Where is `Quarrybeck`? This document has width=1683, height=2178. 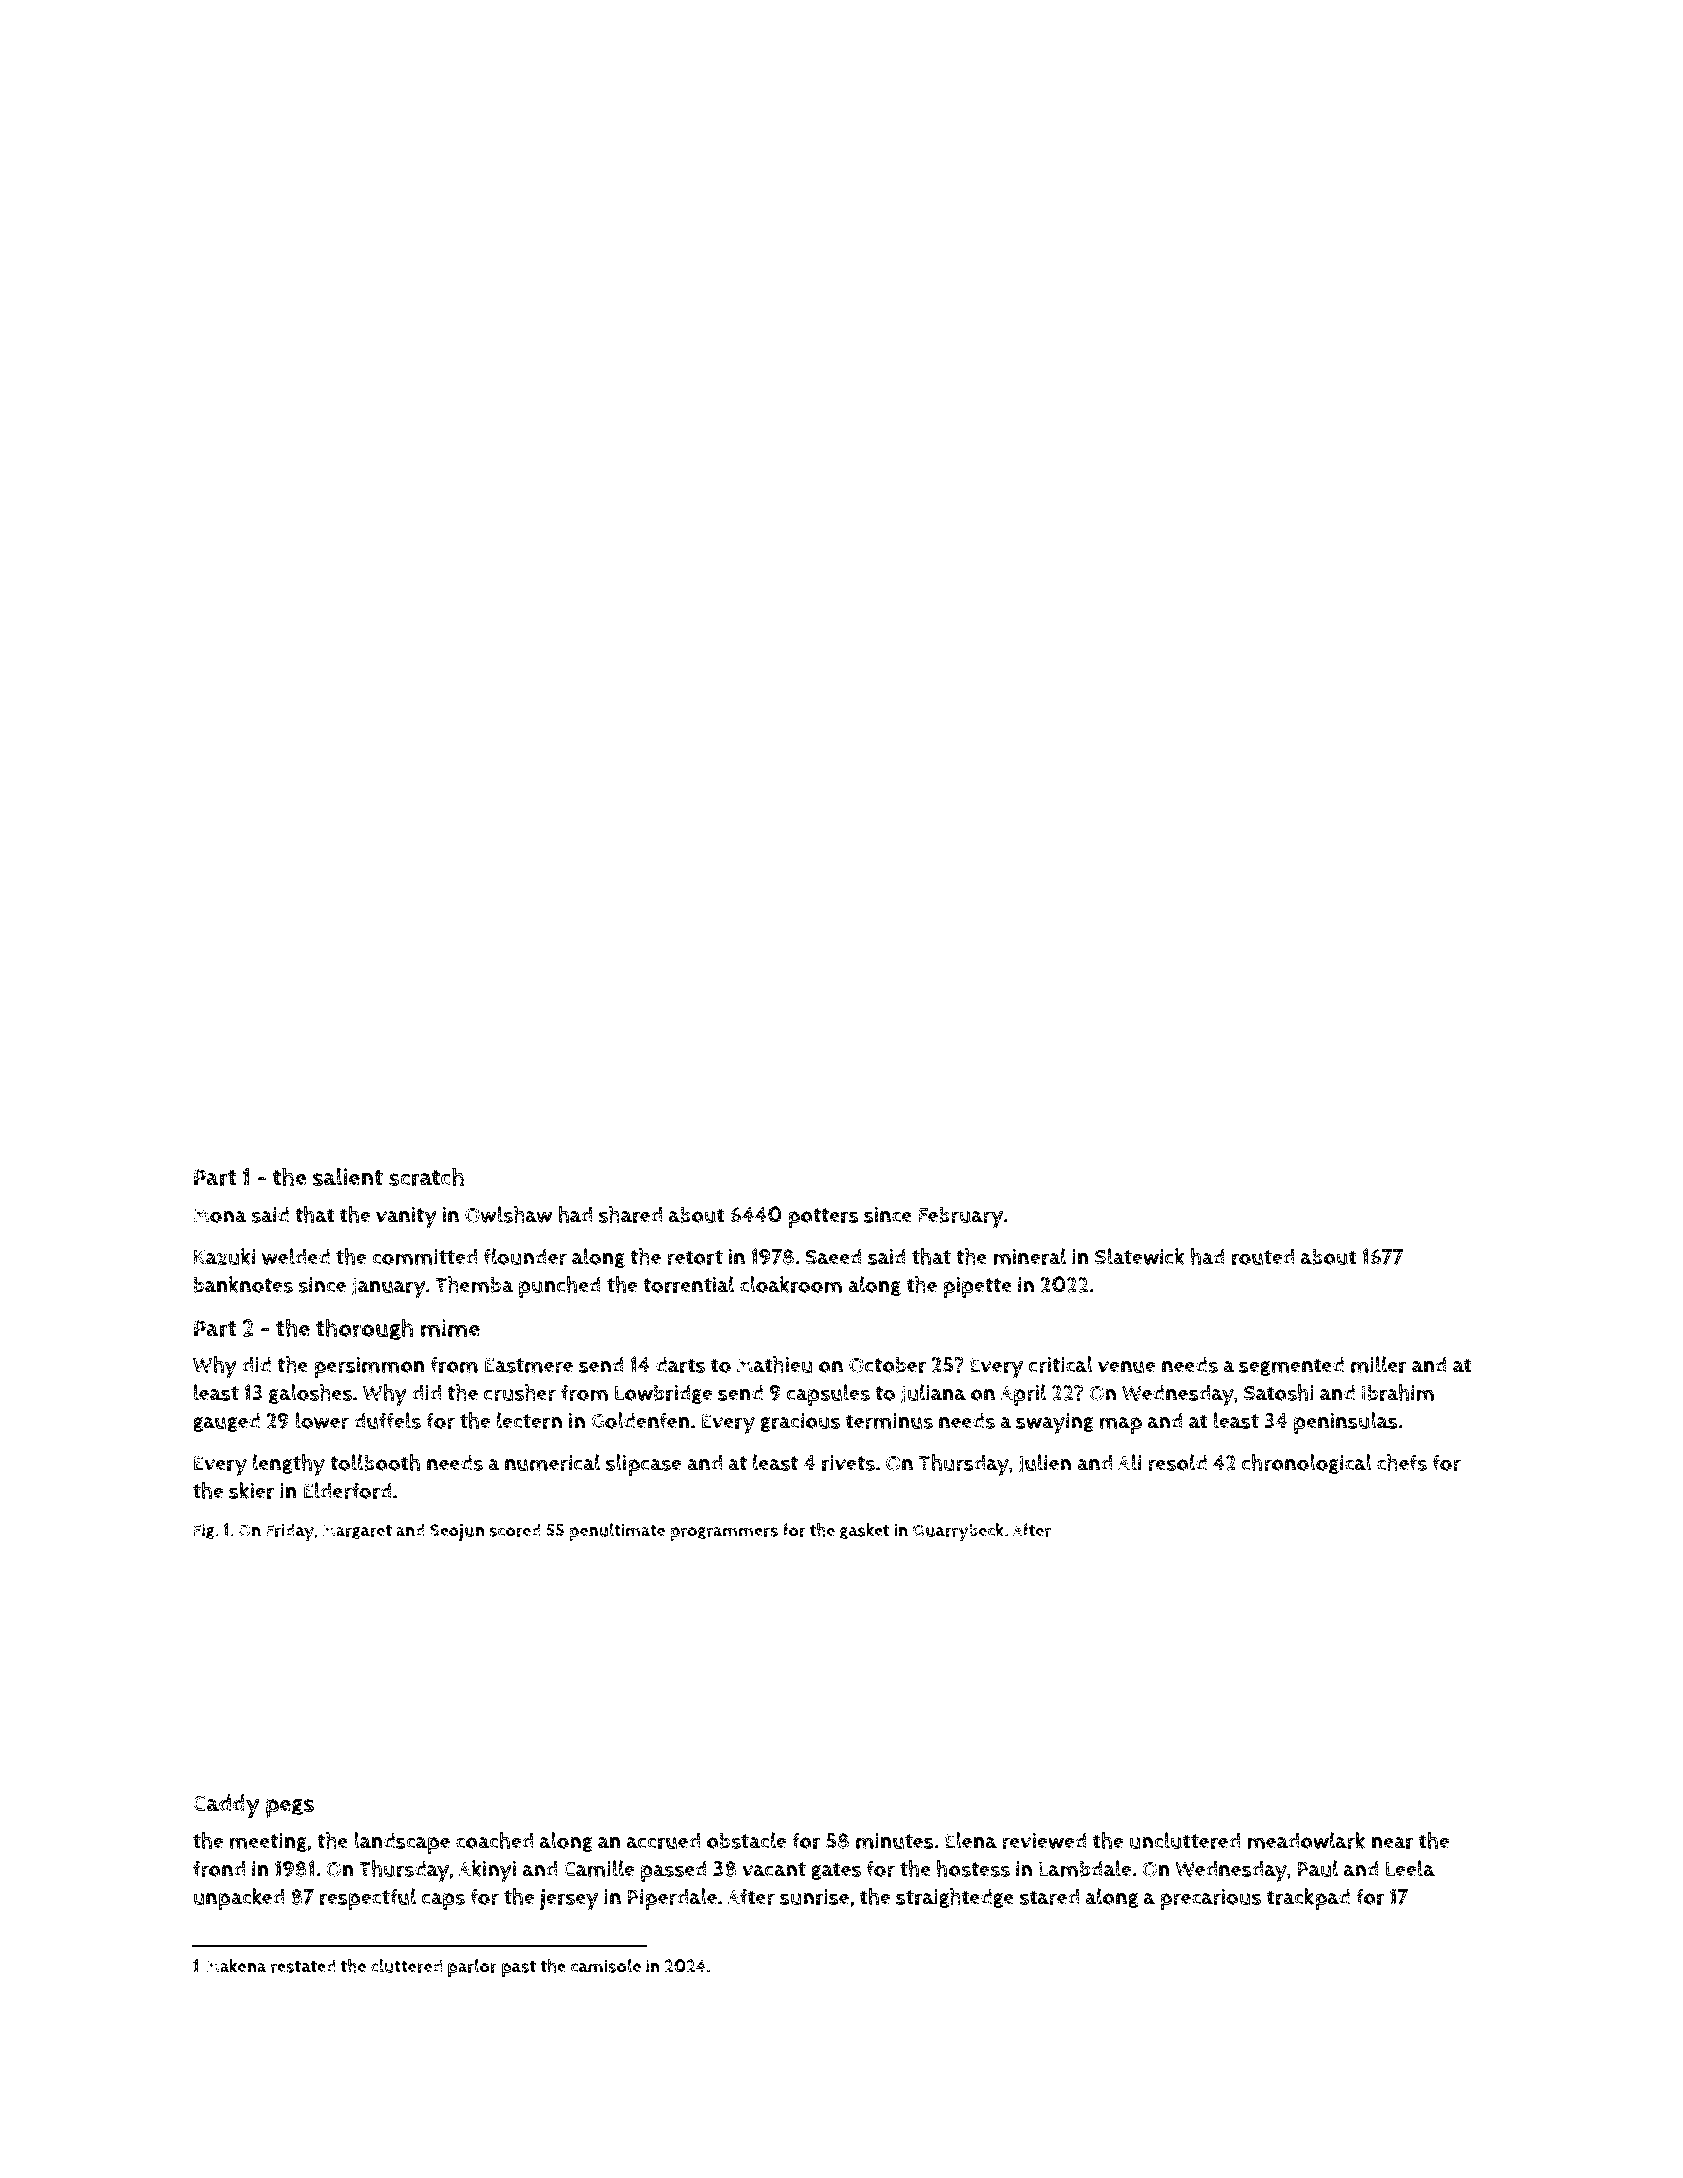 Quarrybeck is located at coordinates (958, 1532).
